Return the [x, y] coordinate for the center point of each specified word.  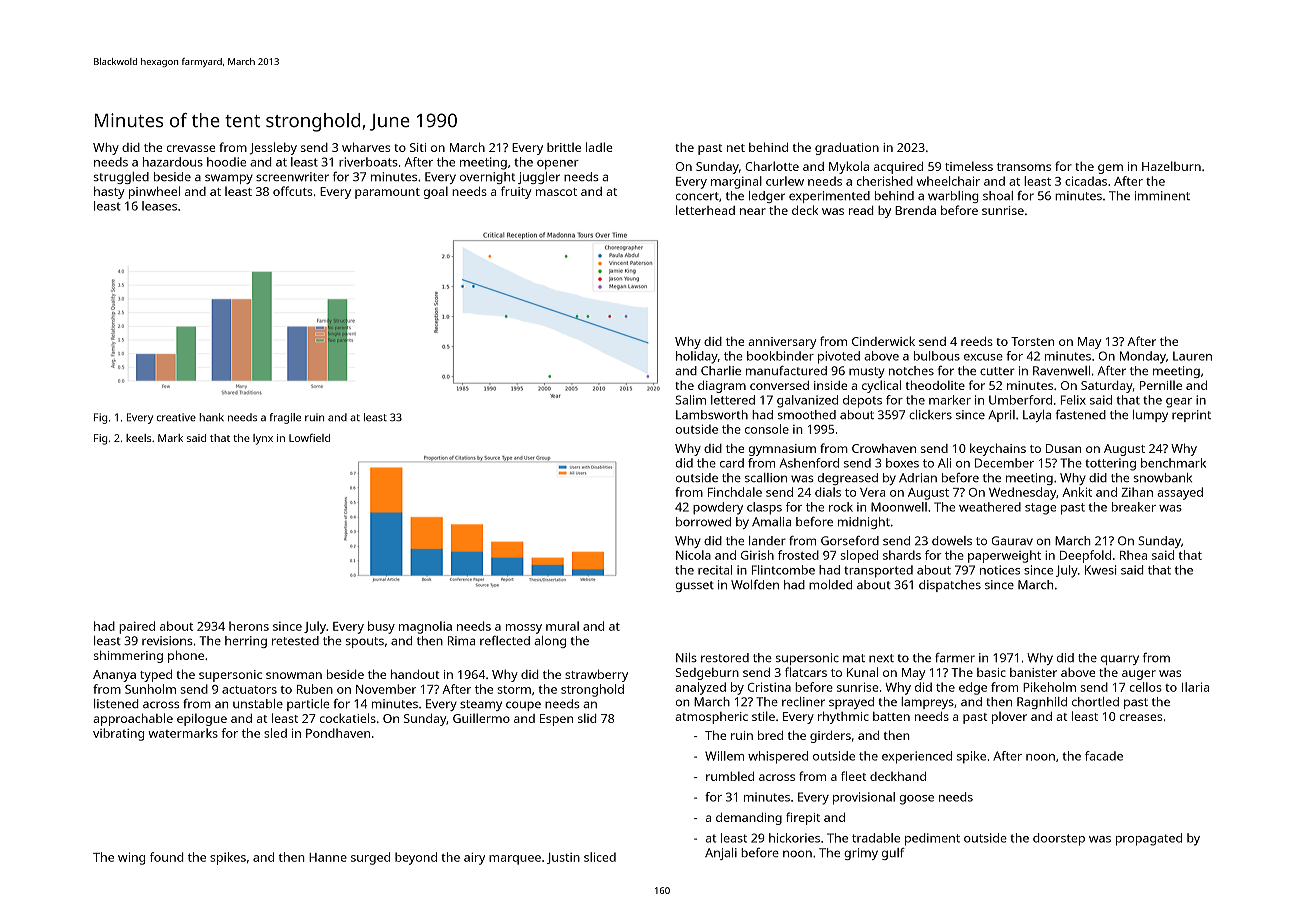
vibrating [118, 734]
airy [474, 858]
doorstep [1059, 839]
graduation [847, 149]
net [736, 148]
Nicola [693, 555]
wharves [366, 147]
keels [138, 438]
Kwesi [1100, 570]
